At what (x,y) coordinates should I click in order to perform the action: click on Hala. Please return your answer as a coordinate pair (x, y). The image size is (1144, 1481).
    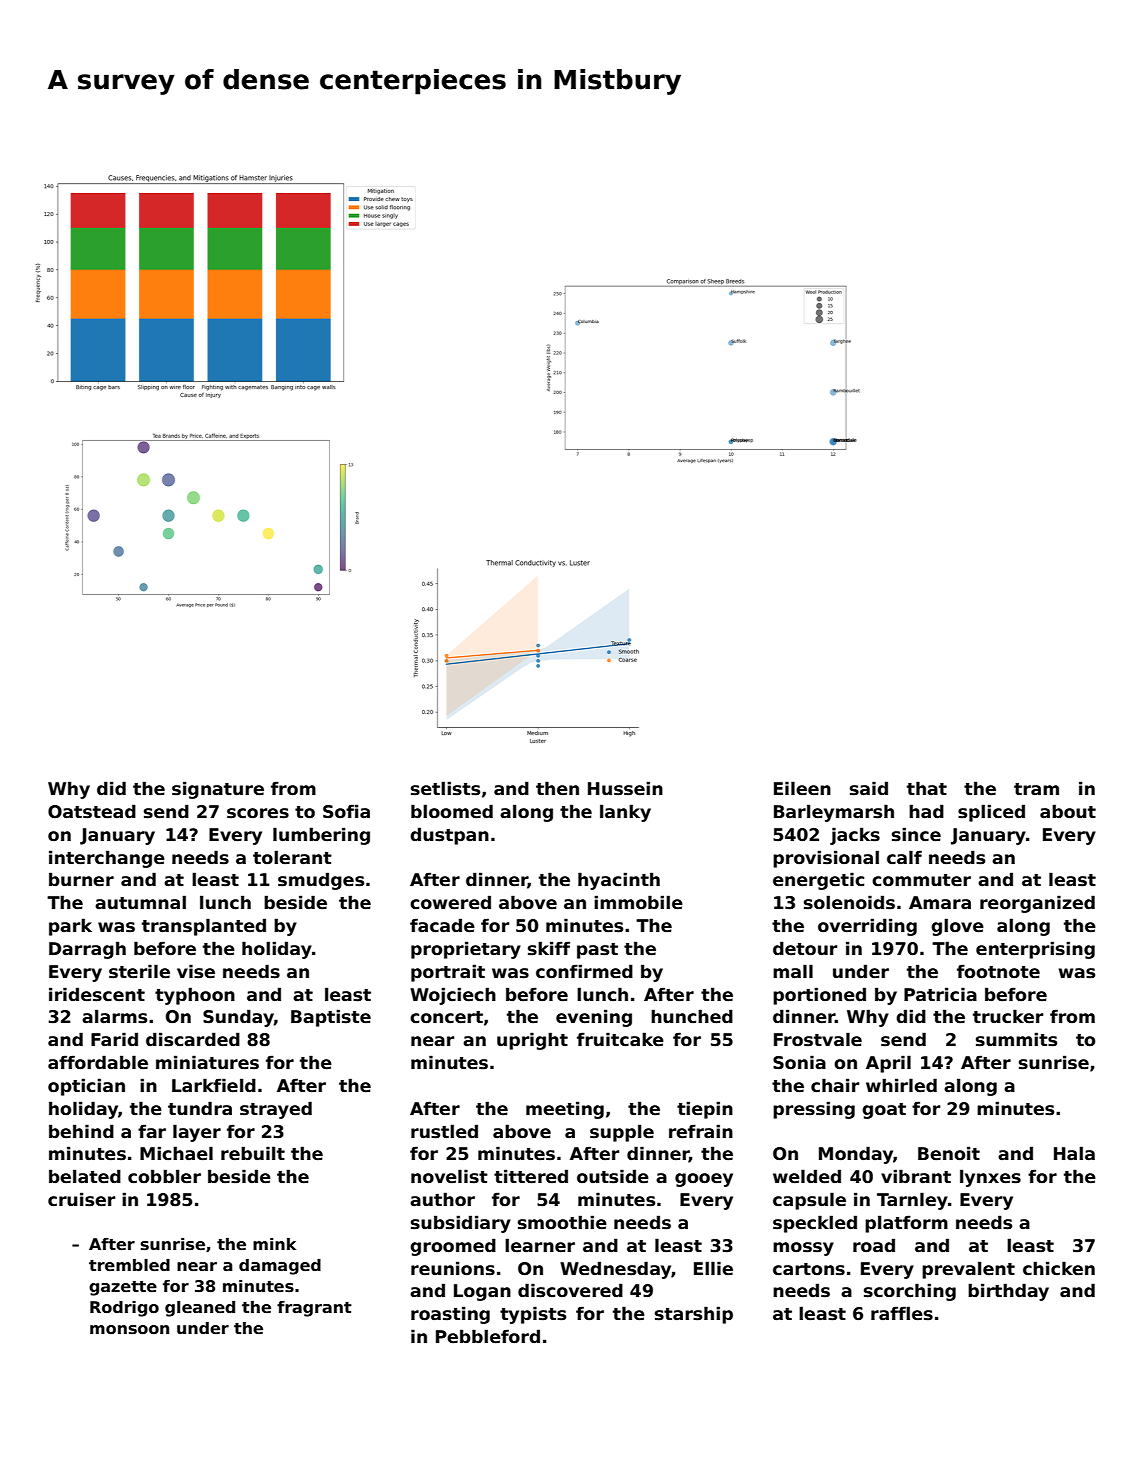
    Looking at the image, I should click on (1074, 1153).
